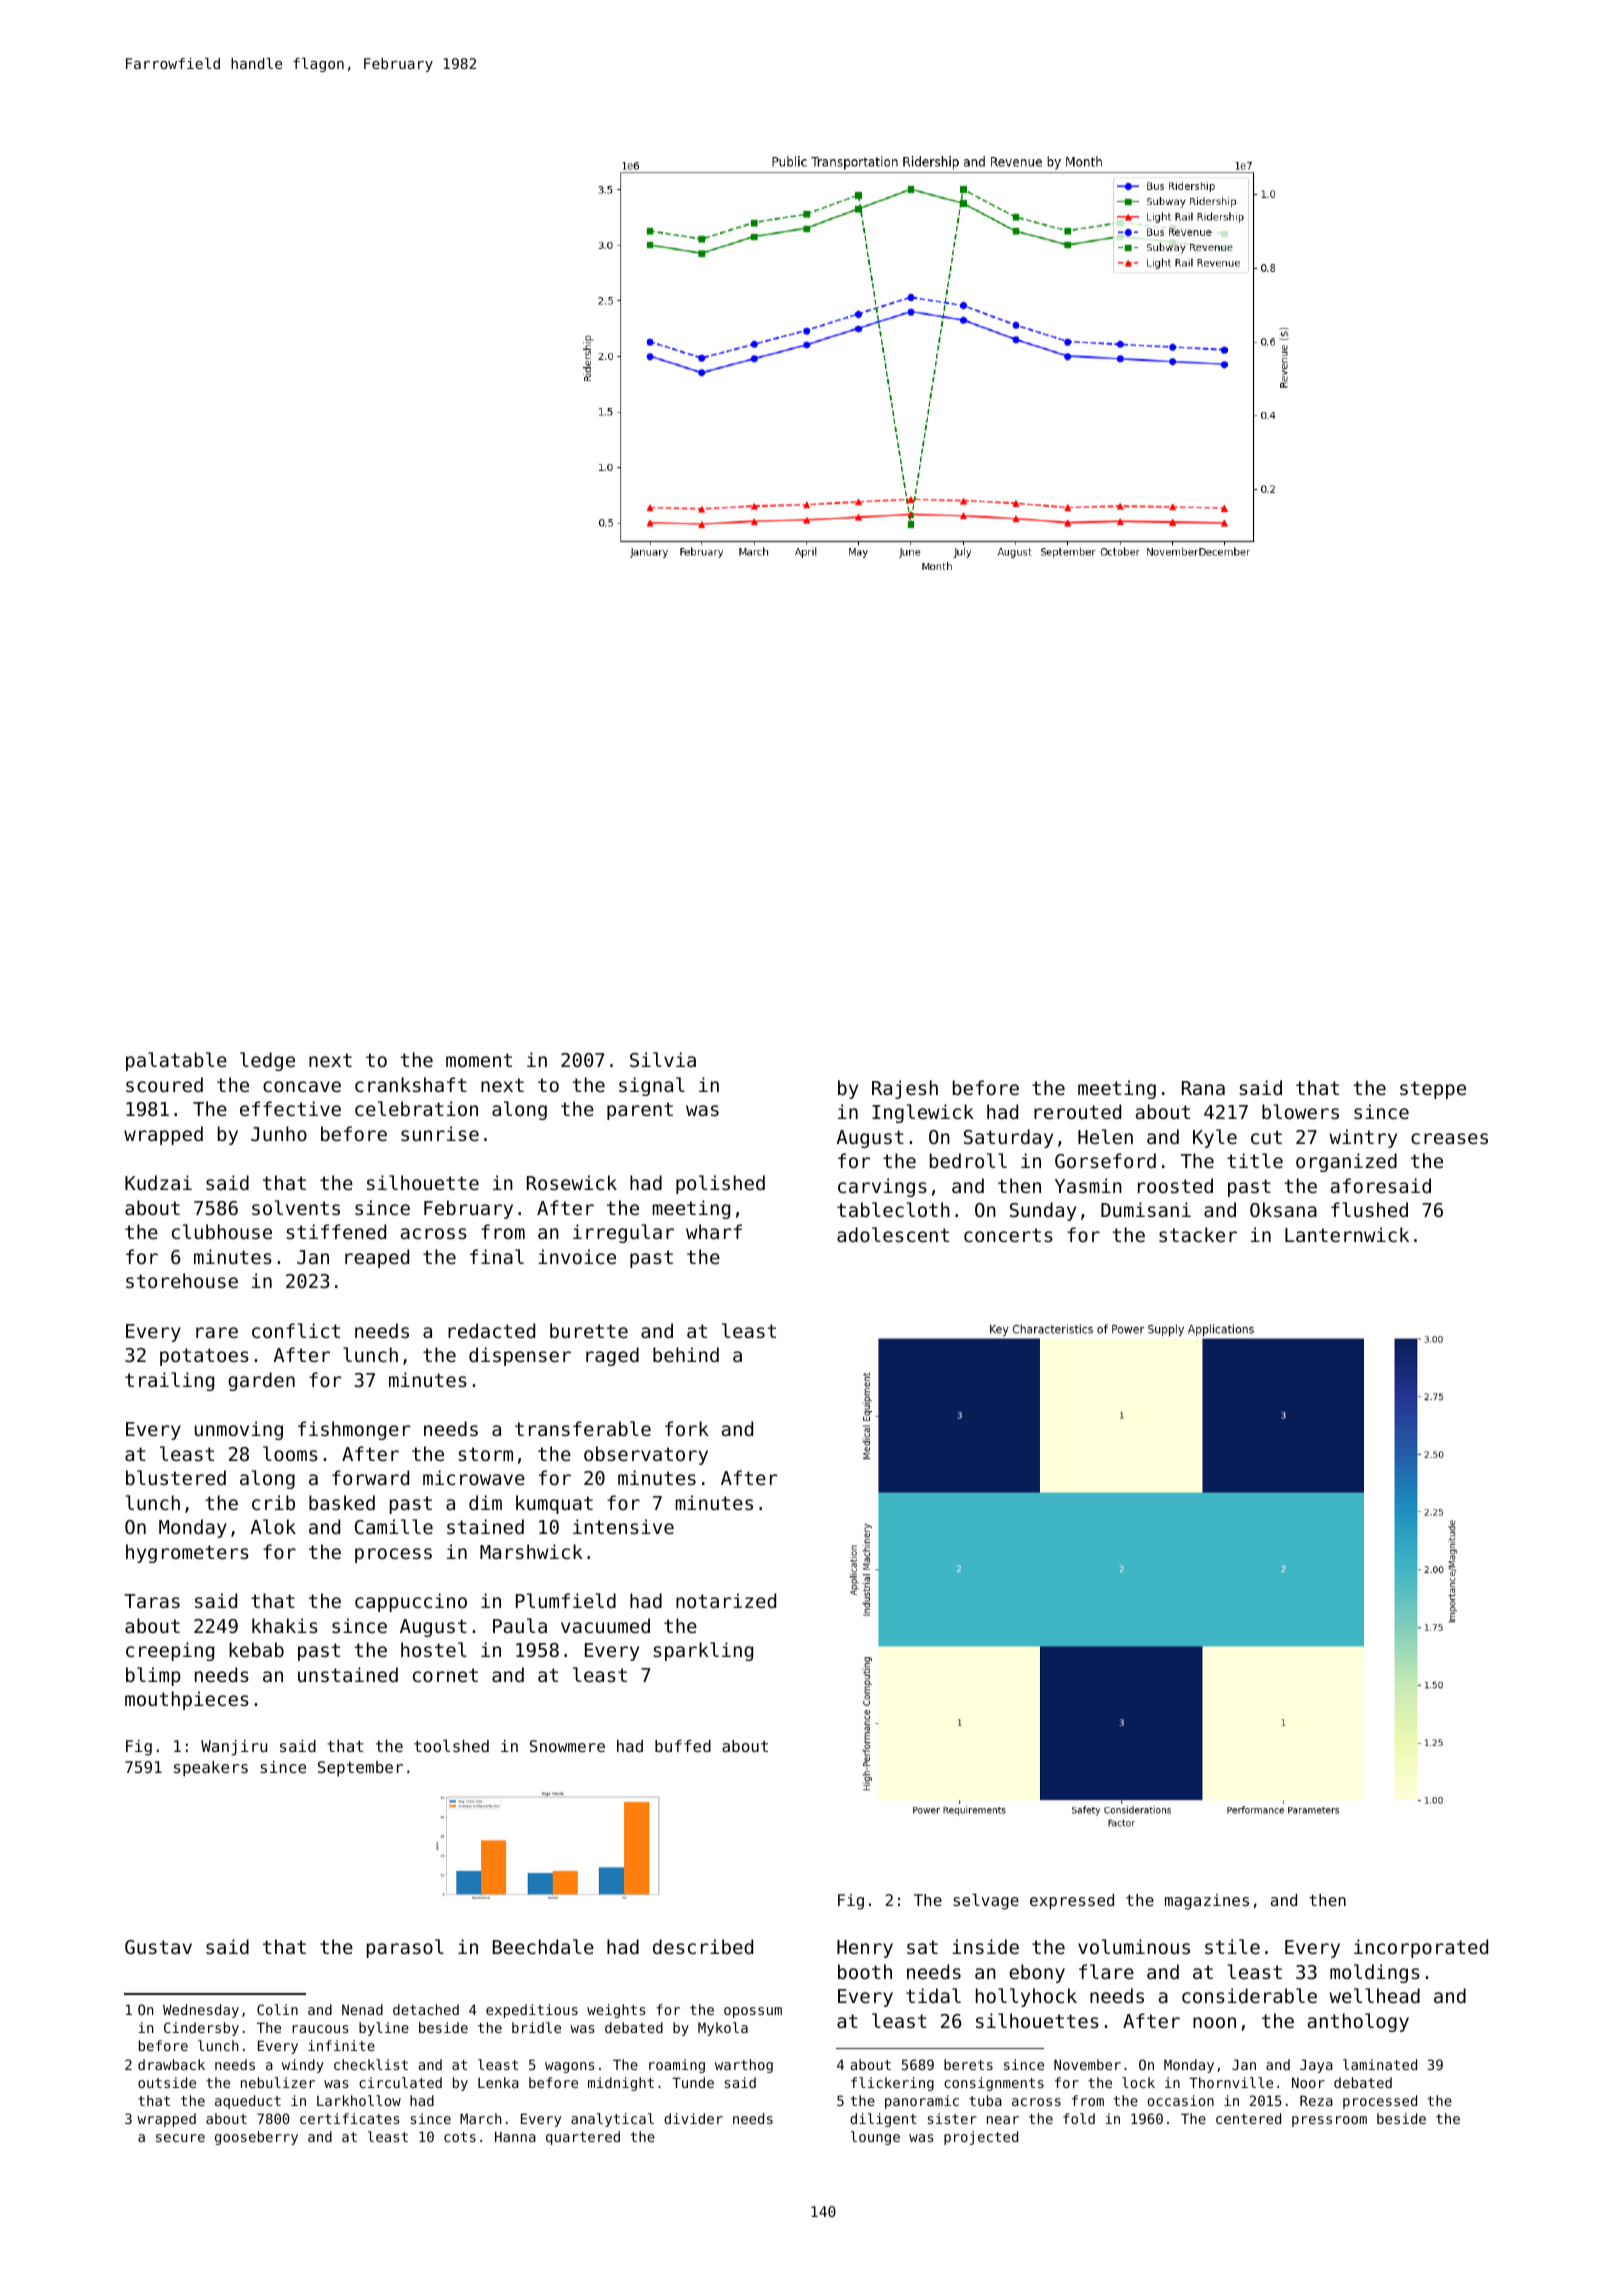 Image resolution: width=1620 pixels, height=2292 pixels. Describe the element at coordinates (1203, 1088) in the document. I see `Rana` at that location.
